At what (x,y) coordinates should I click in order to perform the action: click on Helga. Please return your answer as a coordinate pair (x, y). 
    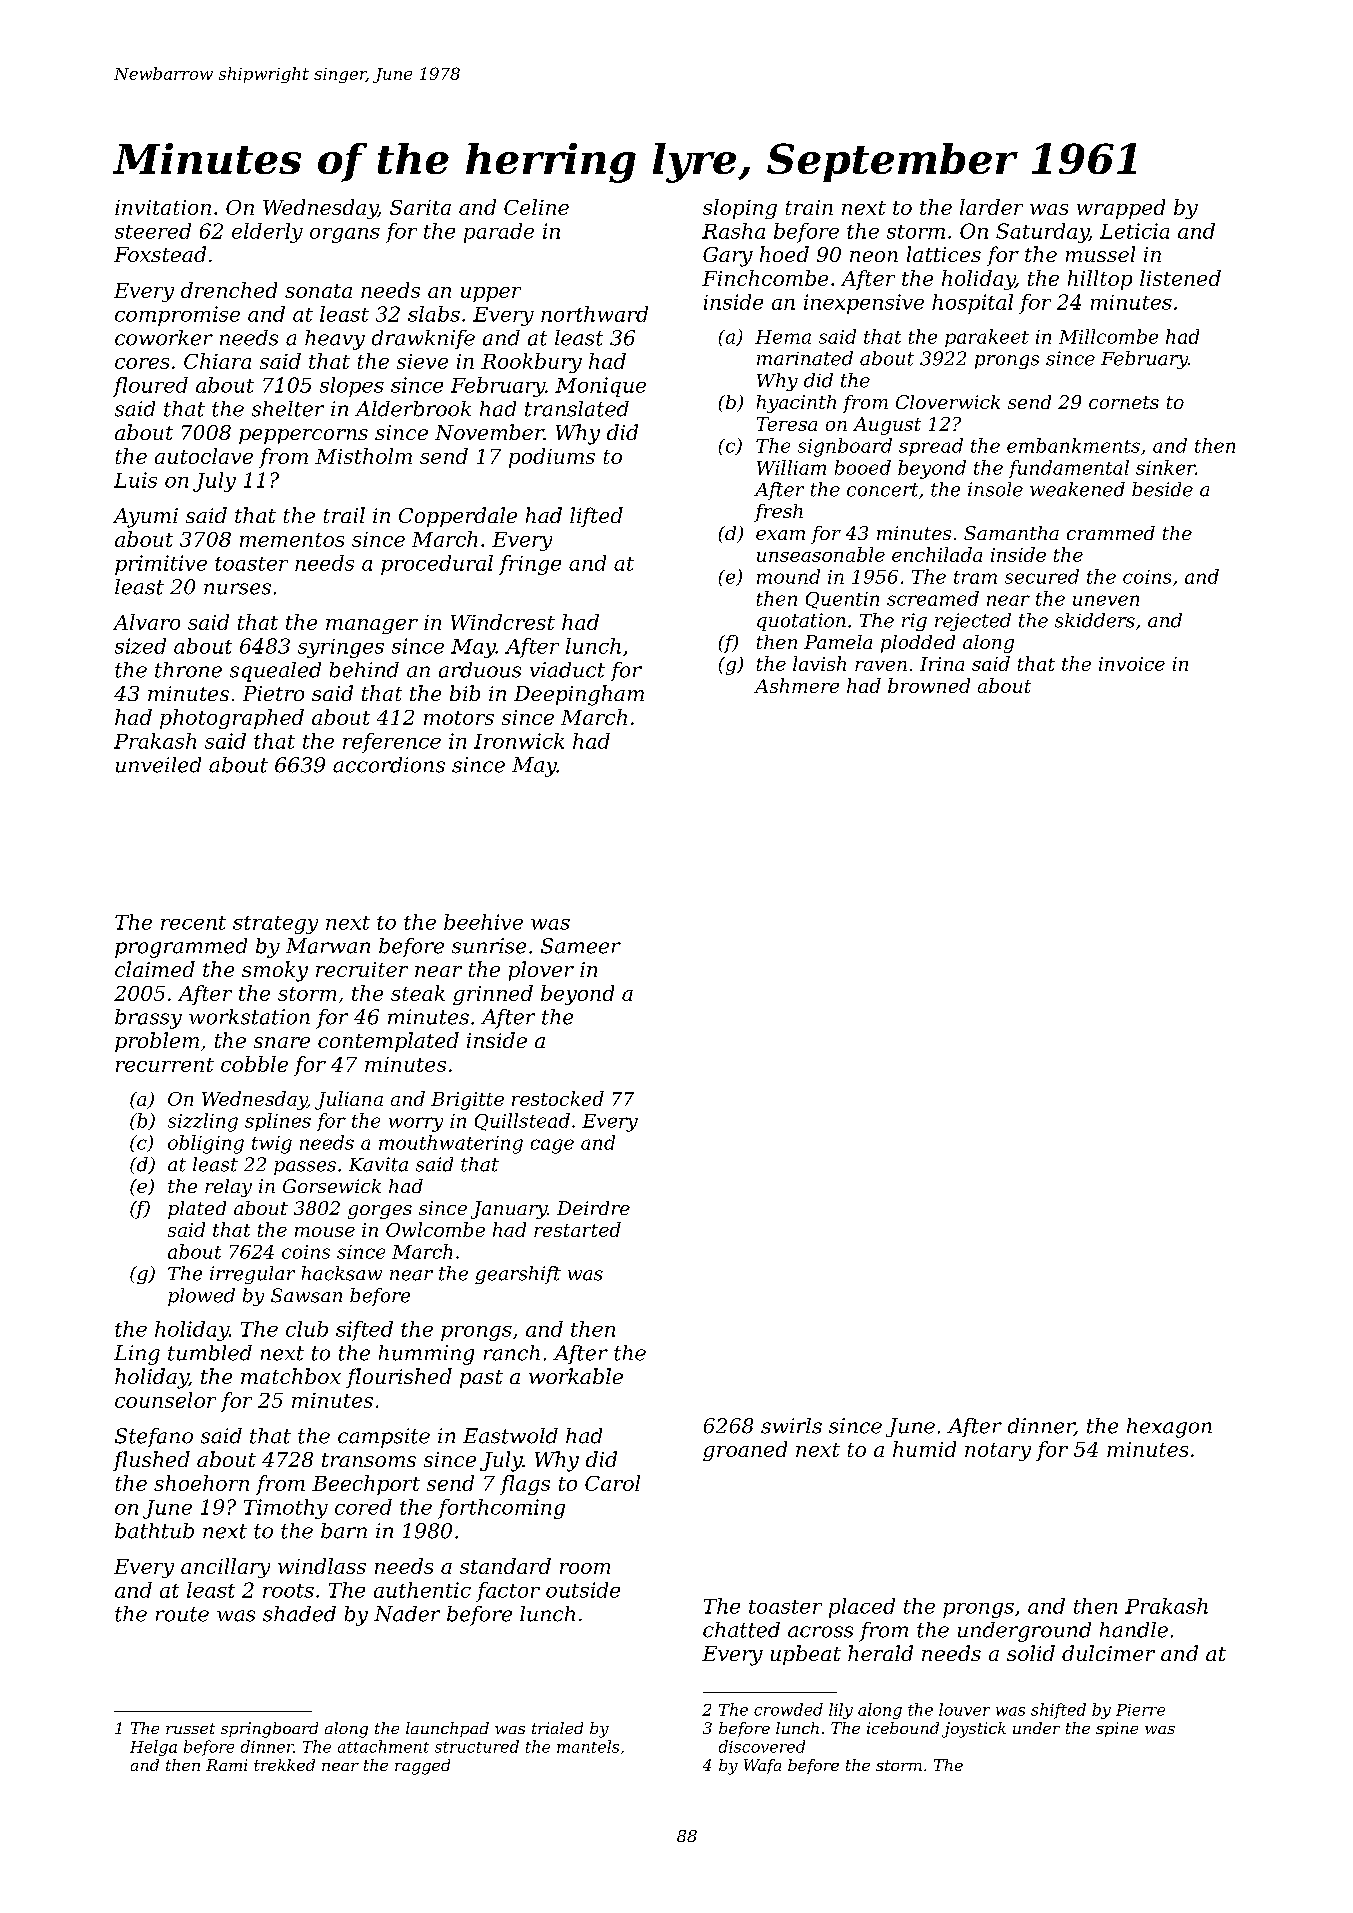
    Looking at the image, I should click on (153, 1748).
